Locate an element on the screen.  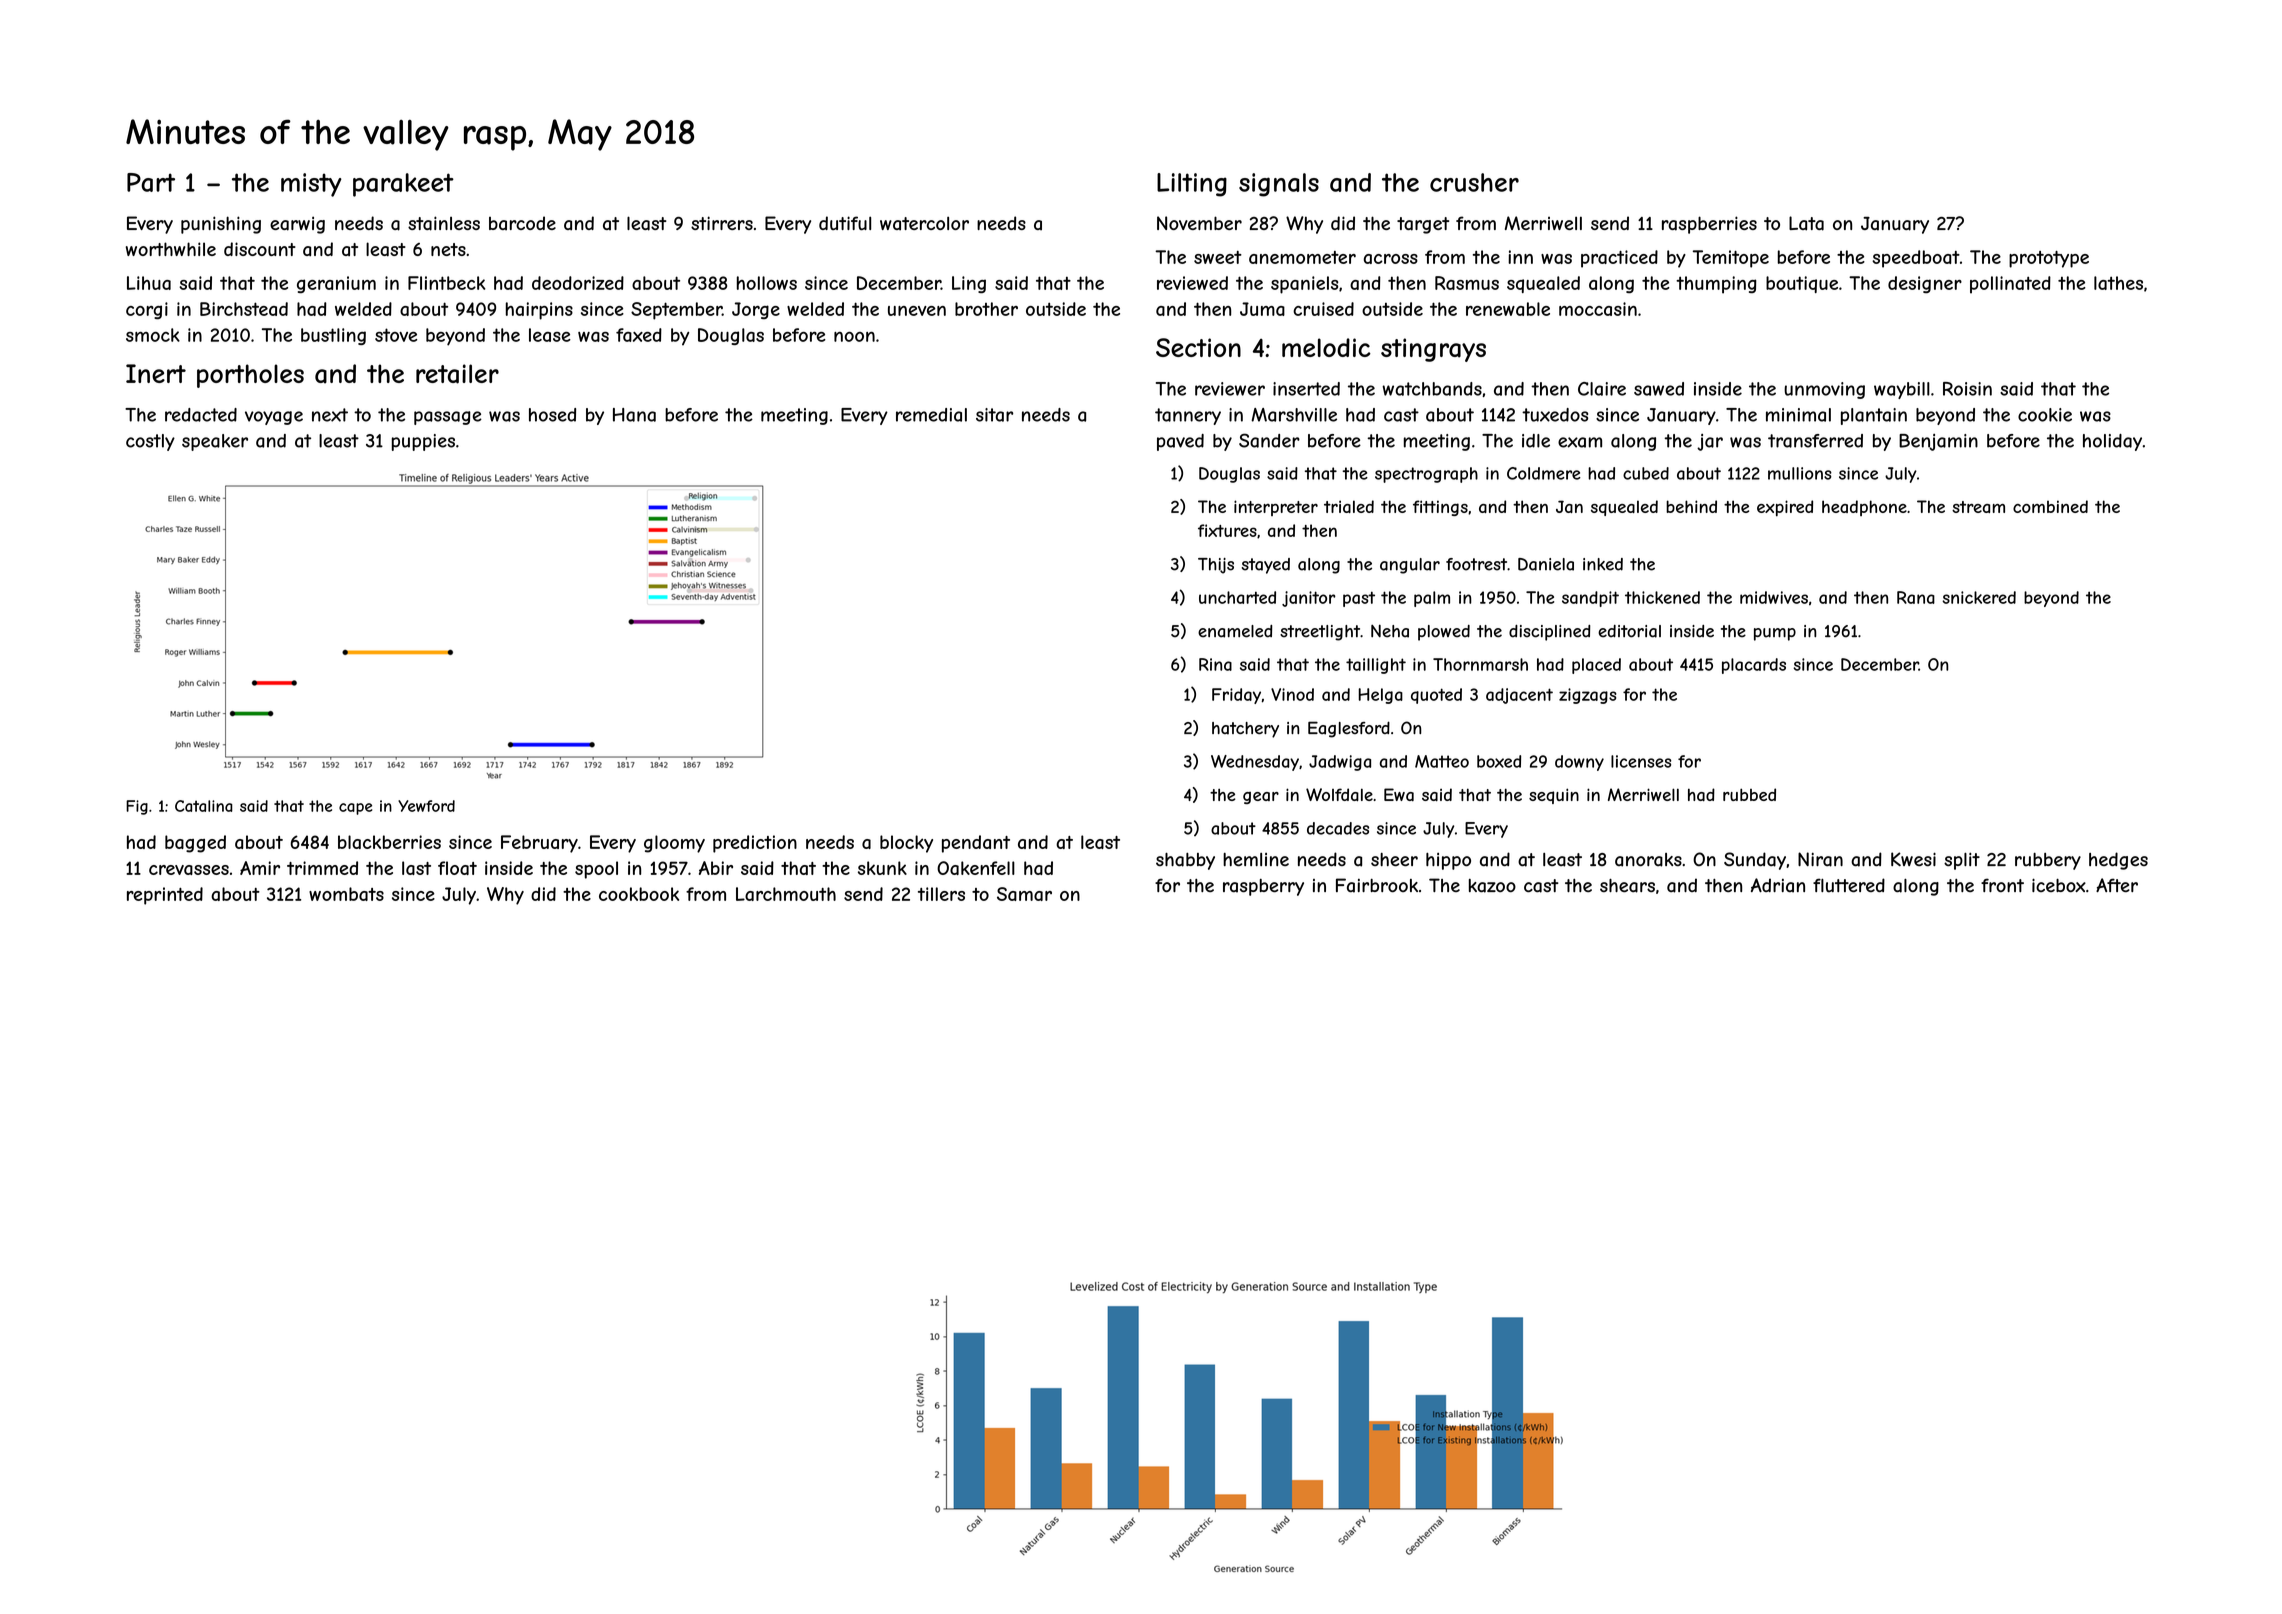
cape is located at coordinates (355, 809).
